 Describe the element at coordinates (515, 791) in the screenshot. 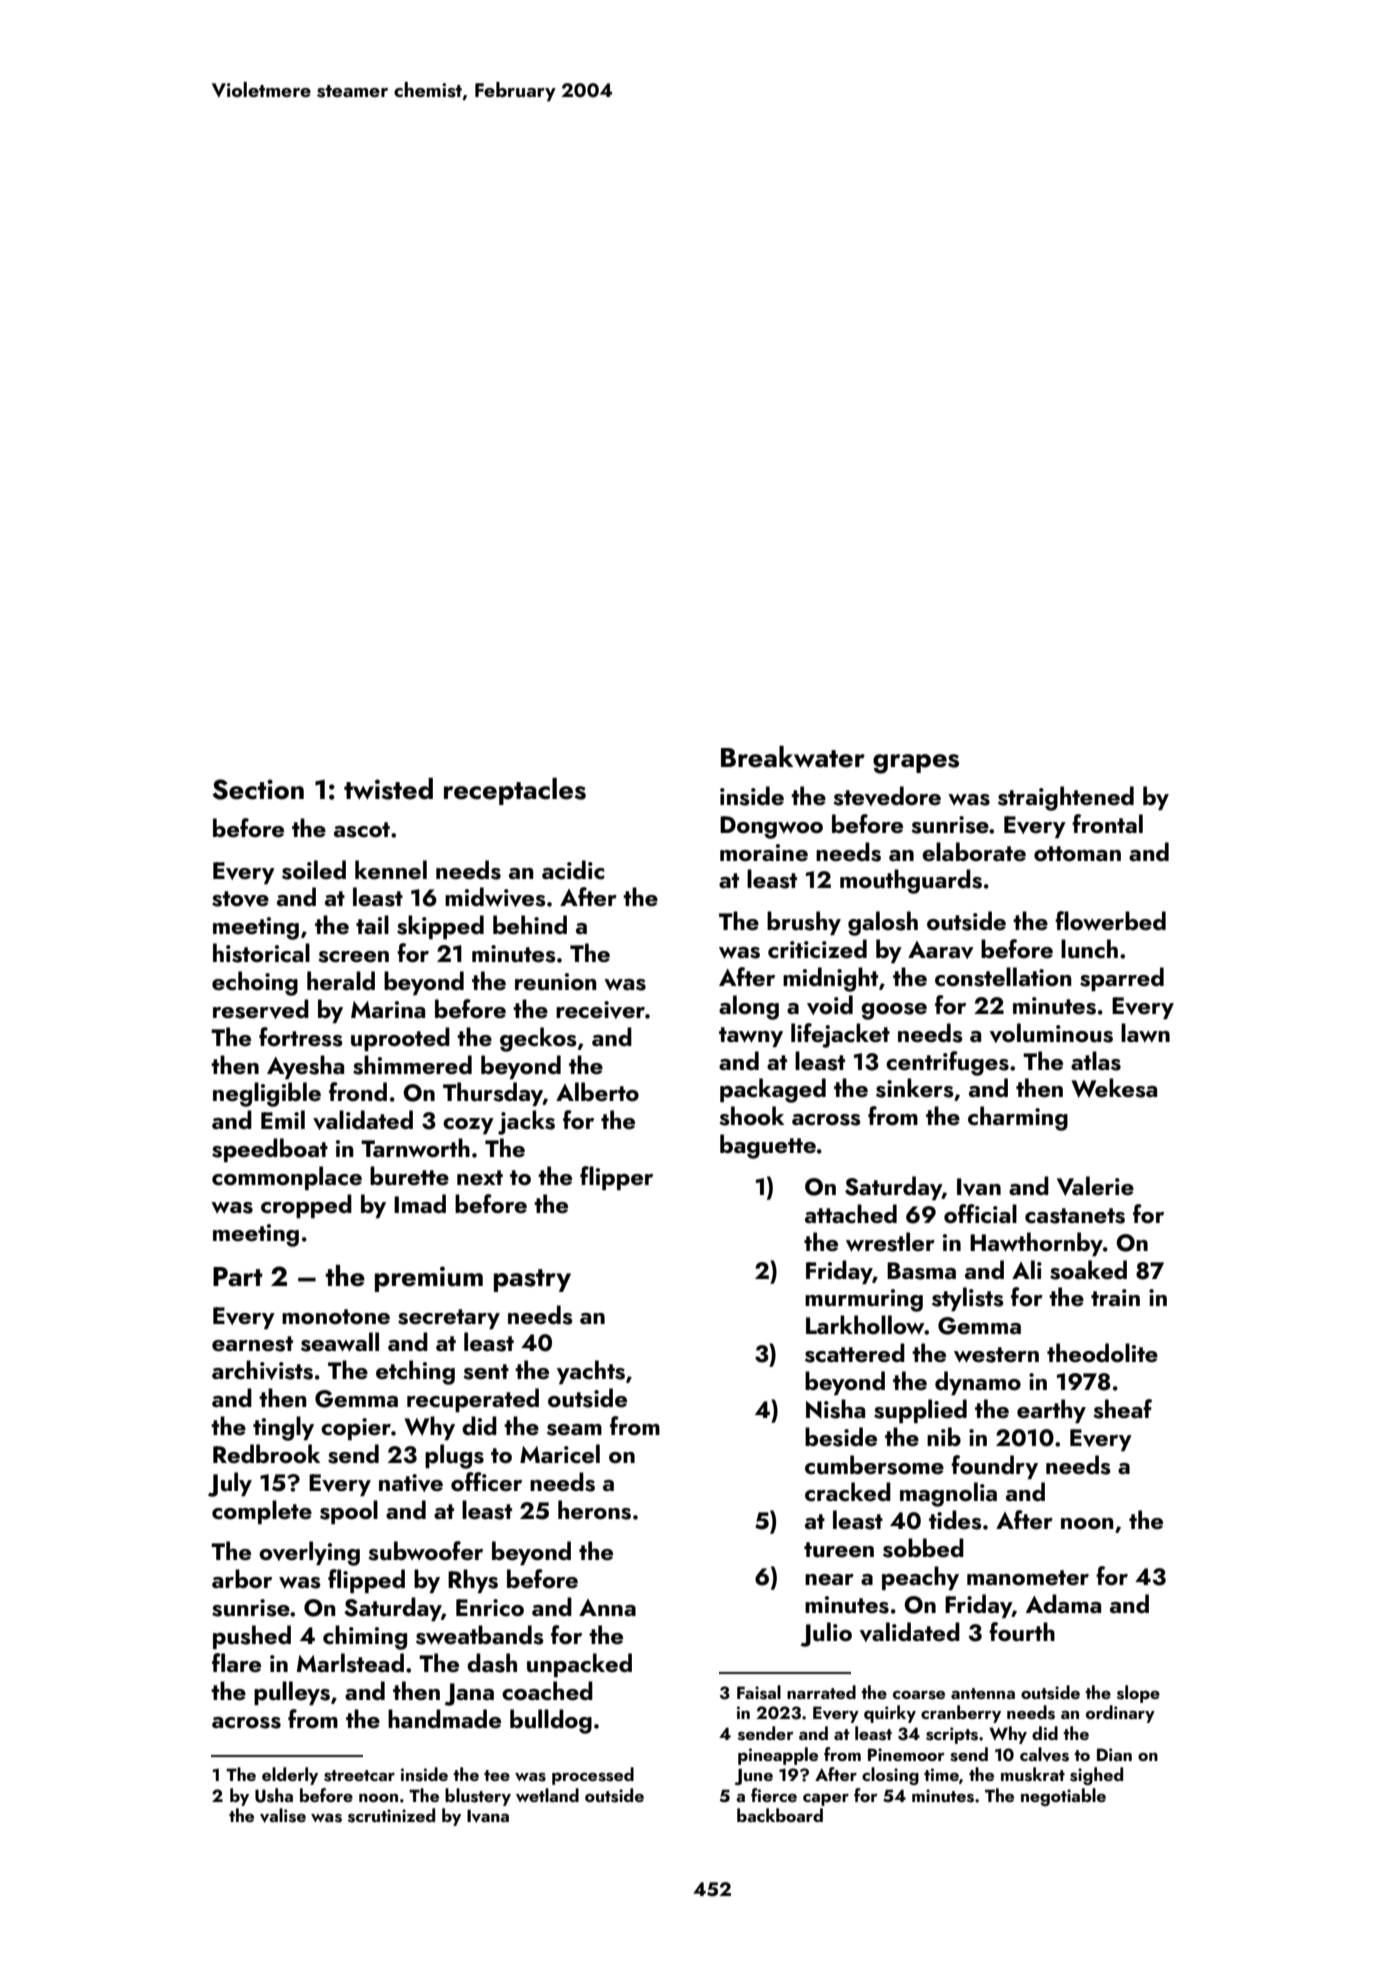

I see `receptacles` at that location.
